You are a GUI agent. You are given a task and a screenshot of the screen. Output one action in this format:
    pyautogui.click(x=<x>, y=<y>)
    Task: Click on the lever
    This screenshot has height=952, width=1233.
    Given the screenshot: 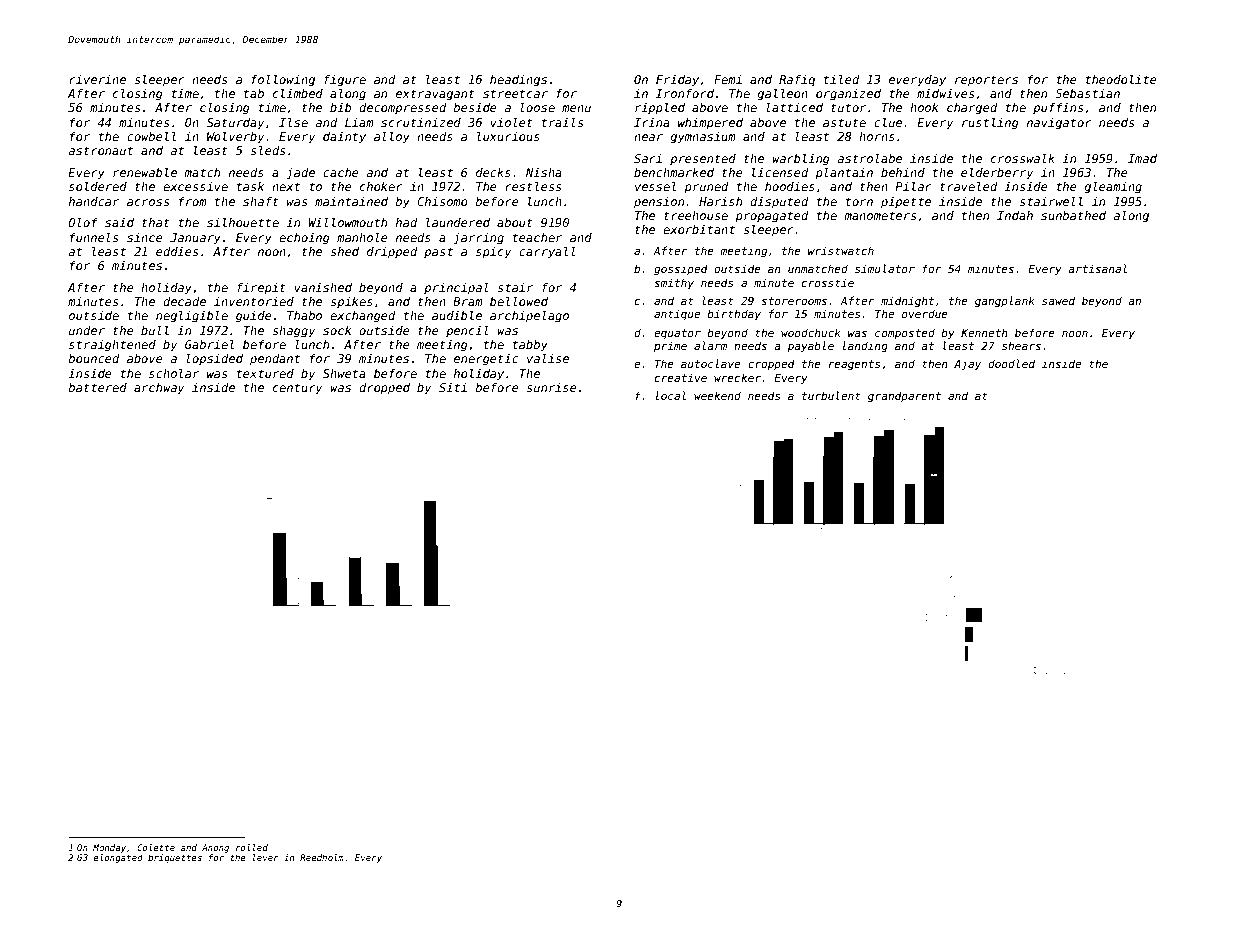 What is the action you would take?
    pyautogui.click(x=266, y=857)
